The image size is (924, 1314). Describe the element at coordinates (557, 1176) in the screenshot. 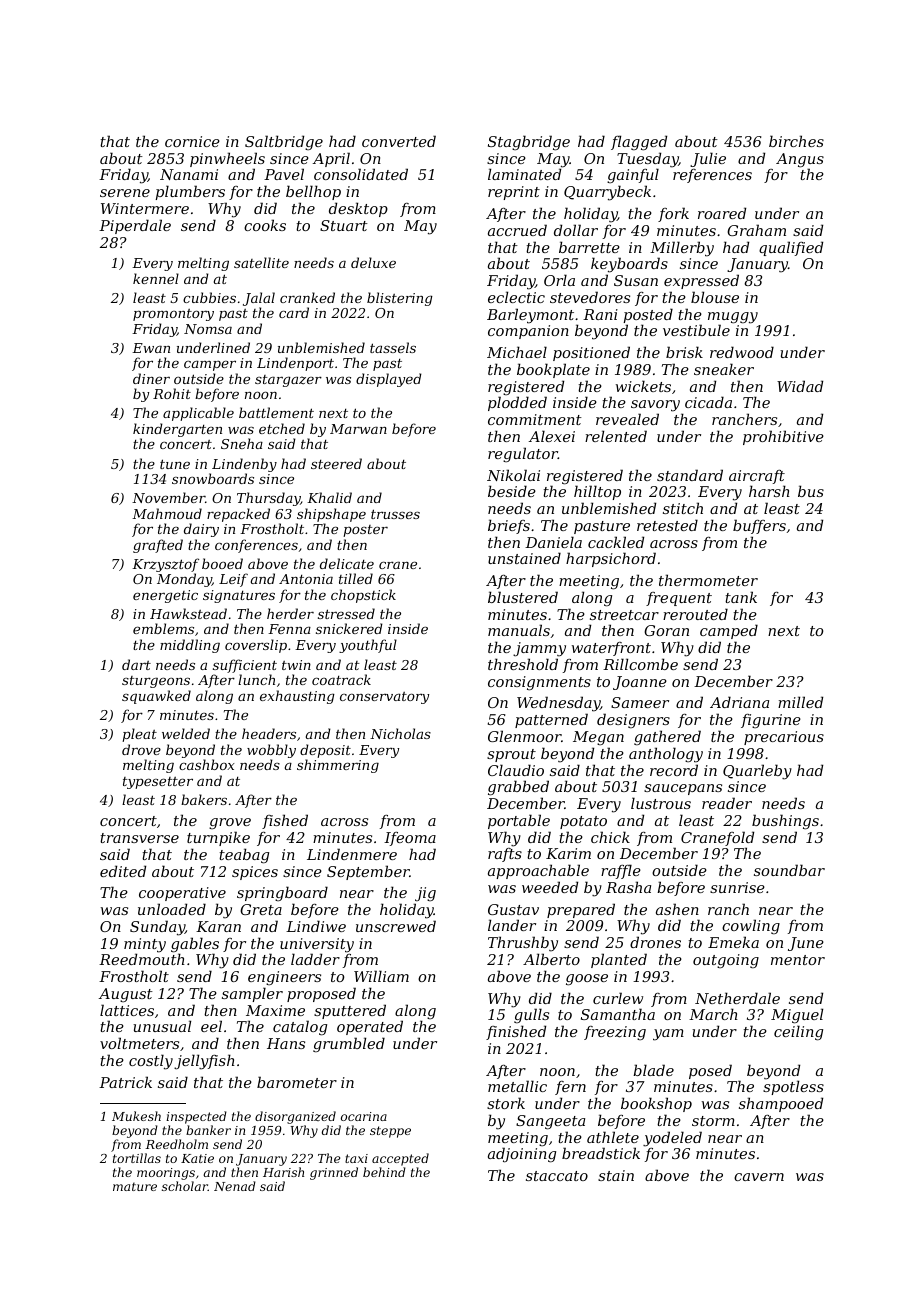

I see `staccato` at that location.
